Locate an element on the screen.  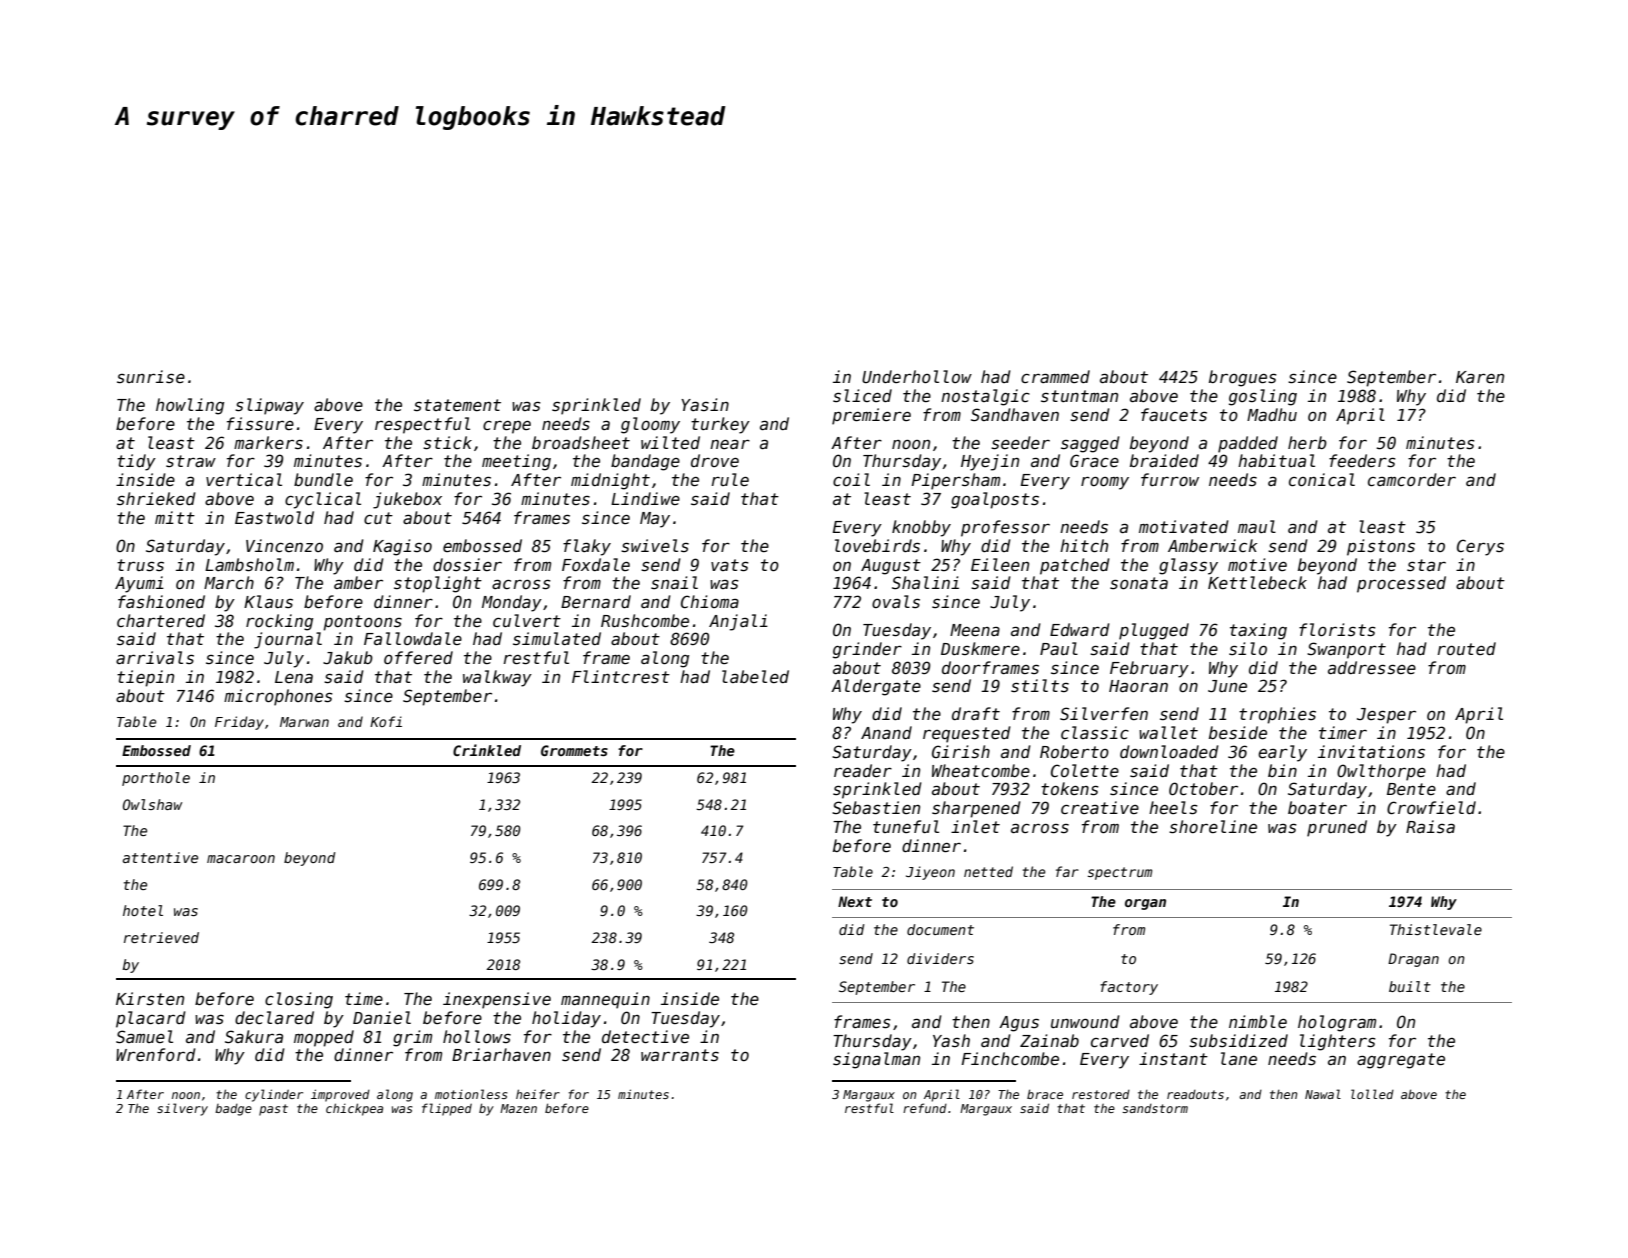
inexpensive is located at coordinates (497, 1000).
